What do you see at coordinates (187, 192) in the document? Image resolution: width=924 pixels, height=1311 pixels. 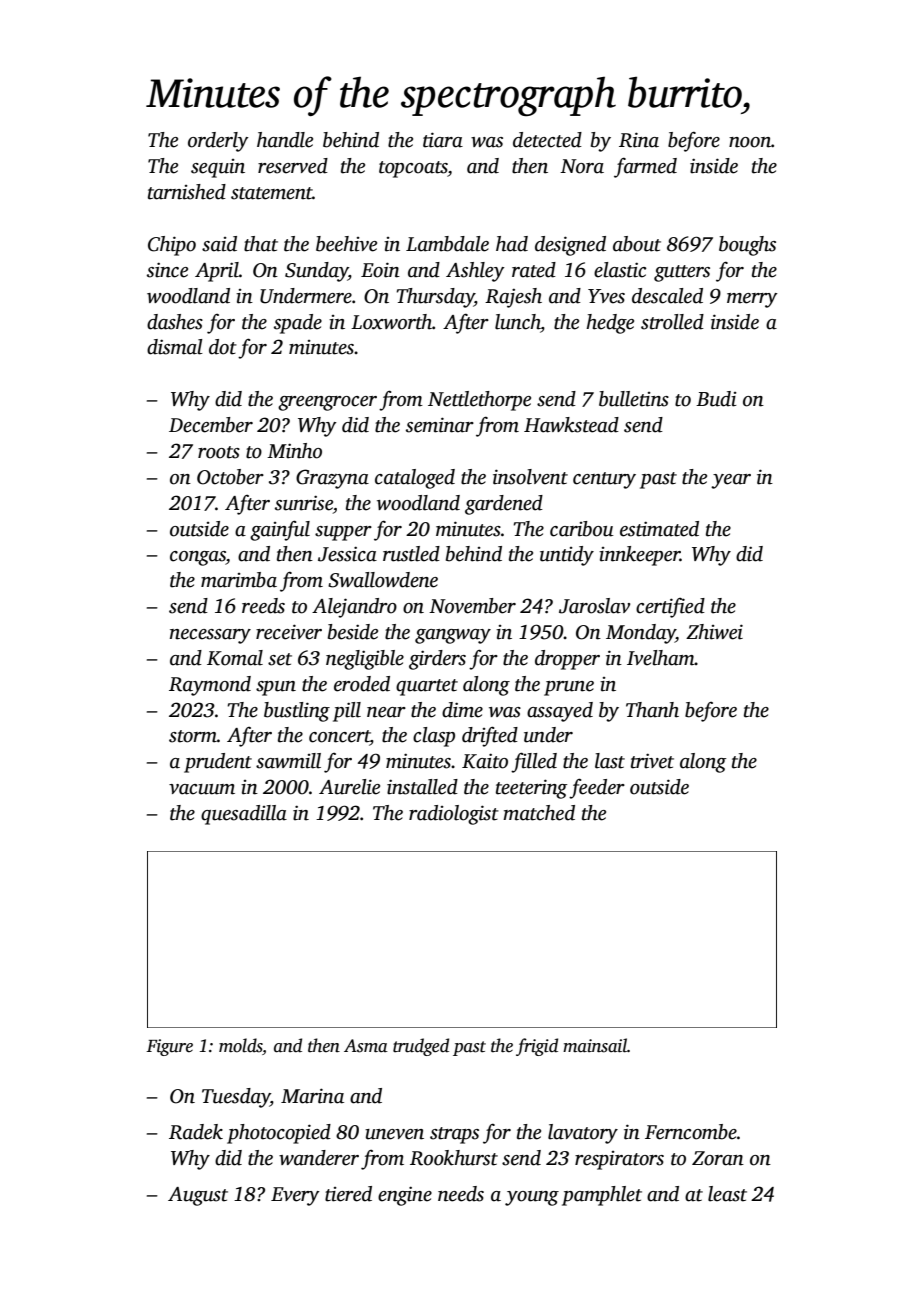 I see `tarnished` at bounding box center [187, 192].
